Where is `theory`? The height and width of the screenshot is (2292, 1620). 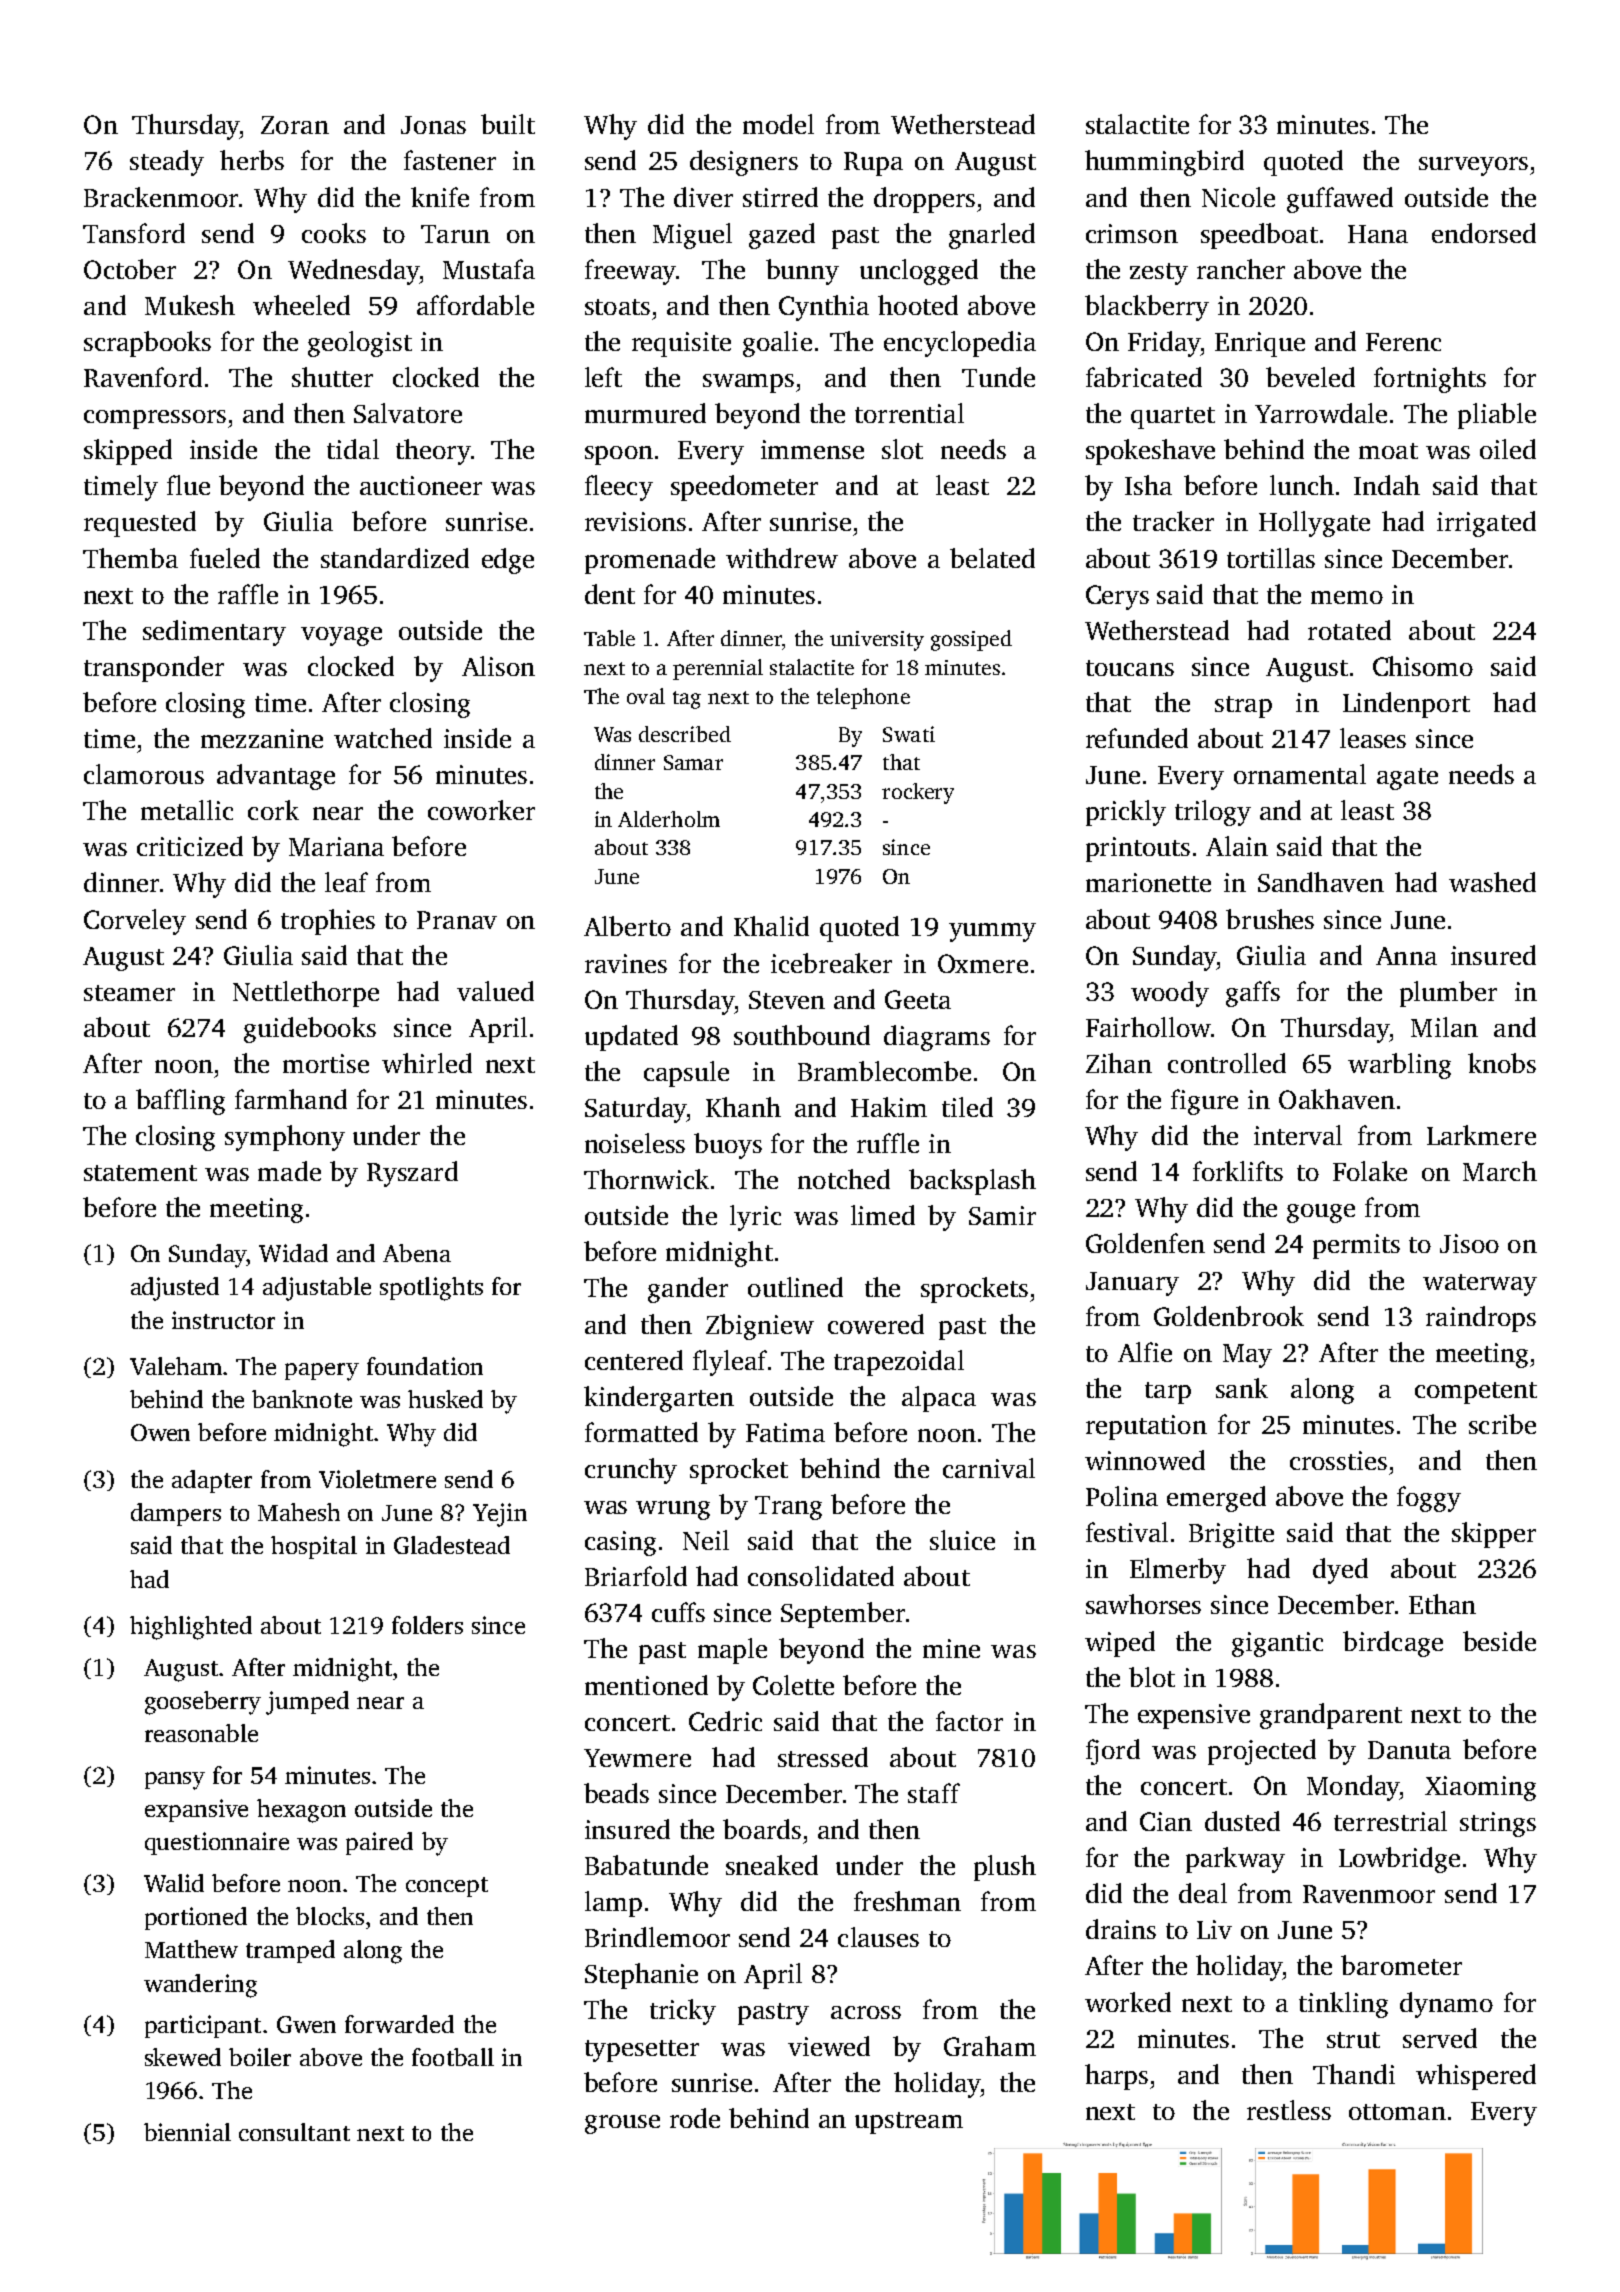
theory is located at coordinates (433, 452).
